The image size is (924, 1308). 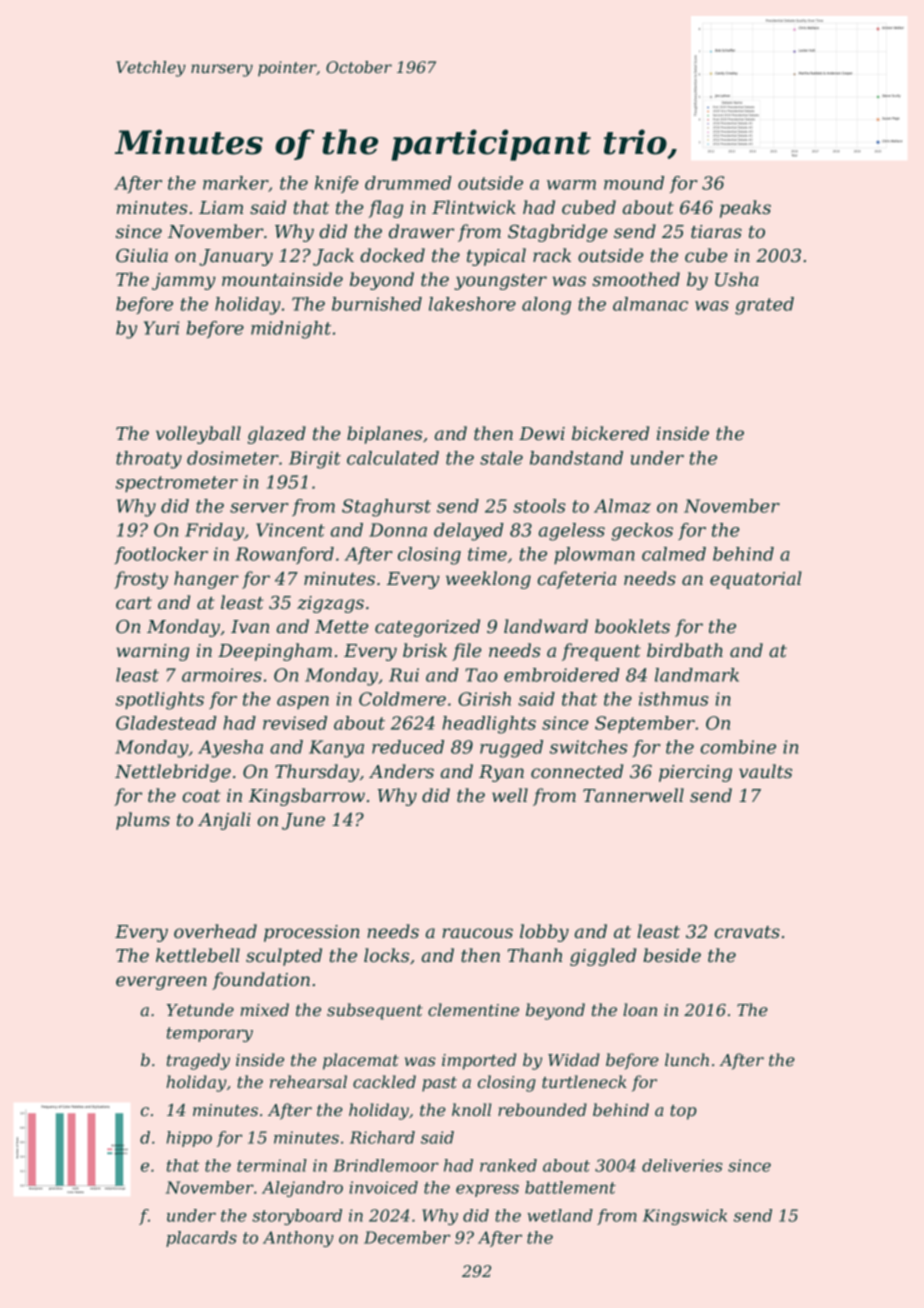 I want to click on placards, so click(x=201, y=1239).
